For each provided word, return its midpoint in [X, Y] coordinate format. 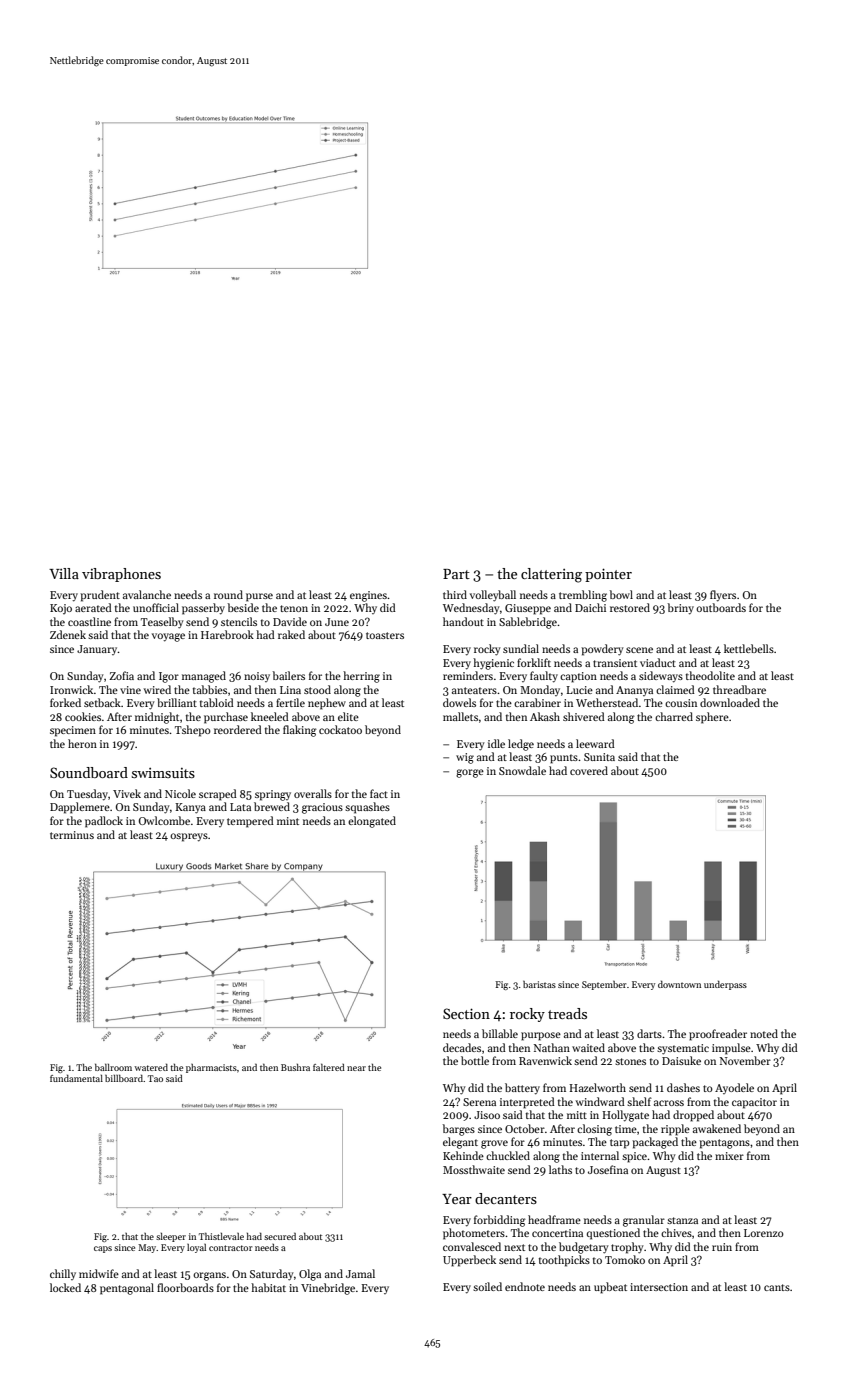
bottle [475, 1060]
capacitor [754, 1103]
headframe [554, 1219]
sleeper [171, 1237]
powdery [603, 650]
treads [567, 1013]
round [228, 594]
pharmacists [211, 1068]
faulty [544, 677]
